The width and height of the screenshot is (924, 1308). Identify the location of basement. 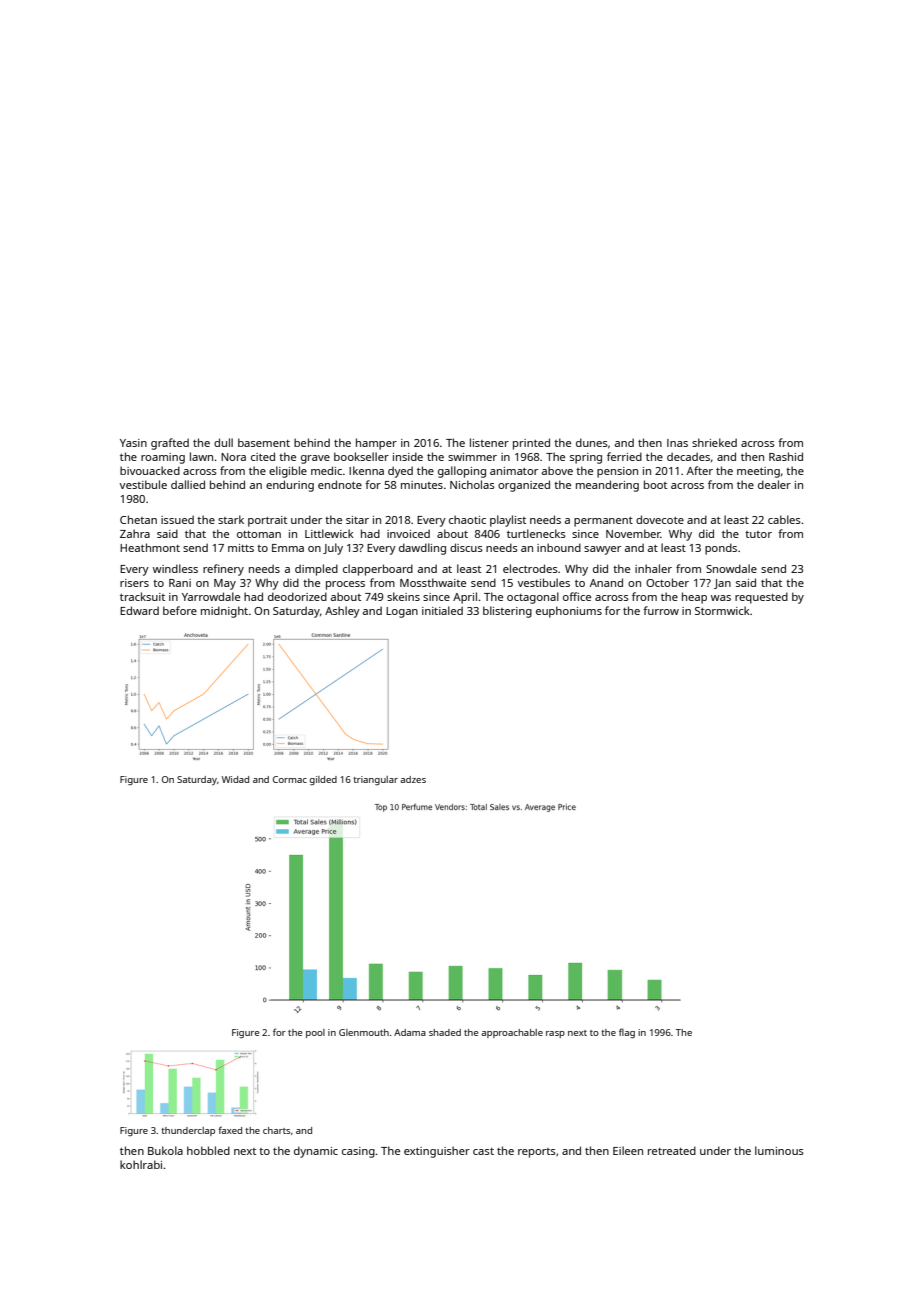
(264, 442).
